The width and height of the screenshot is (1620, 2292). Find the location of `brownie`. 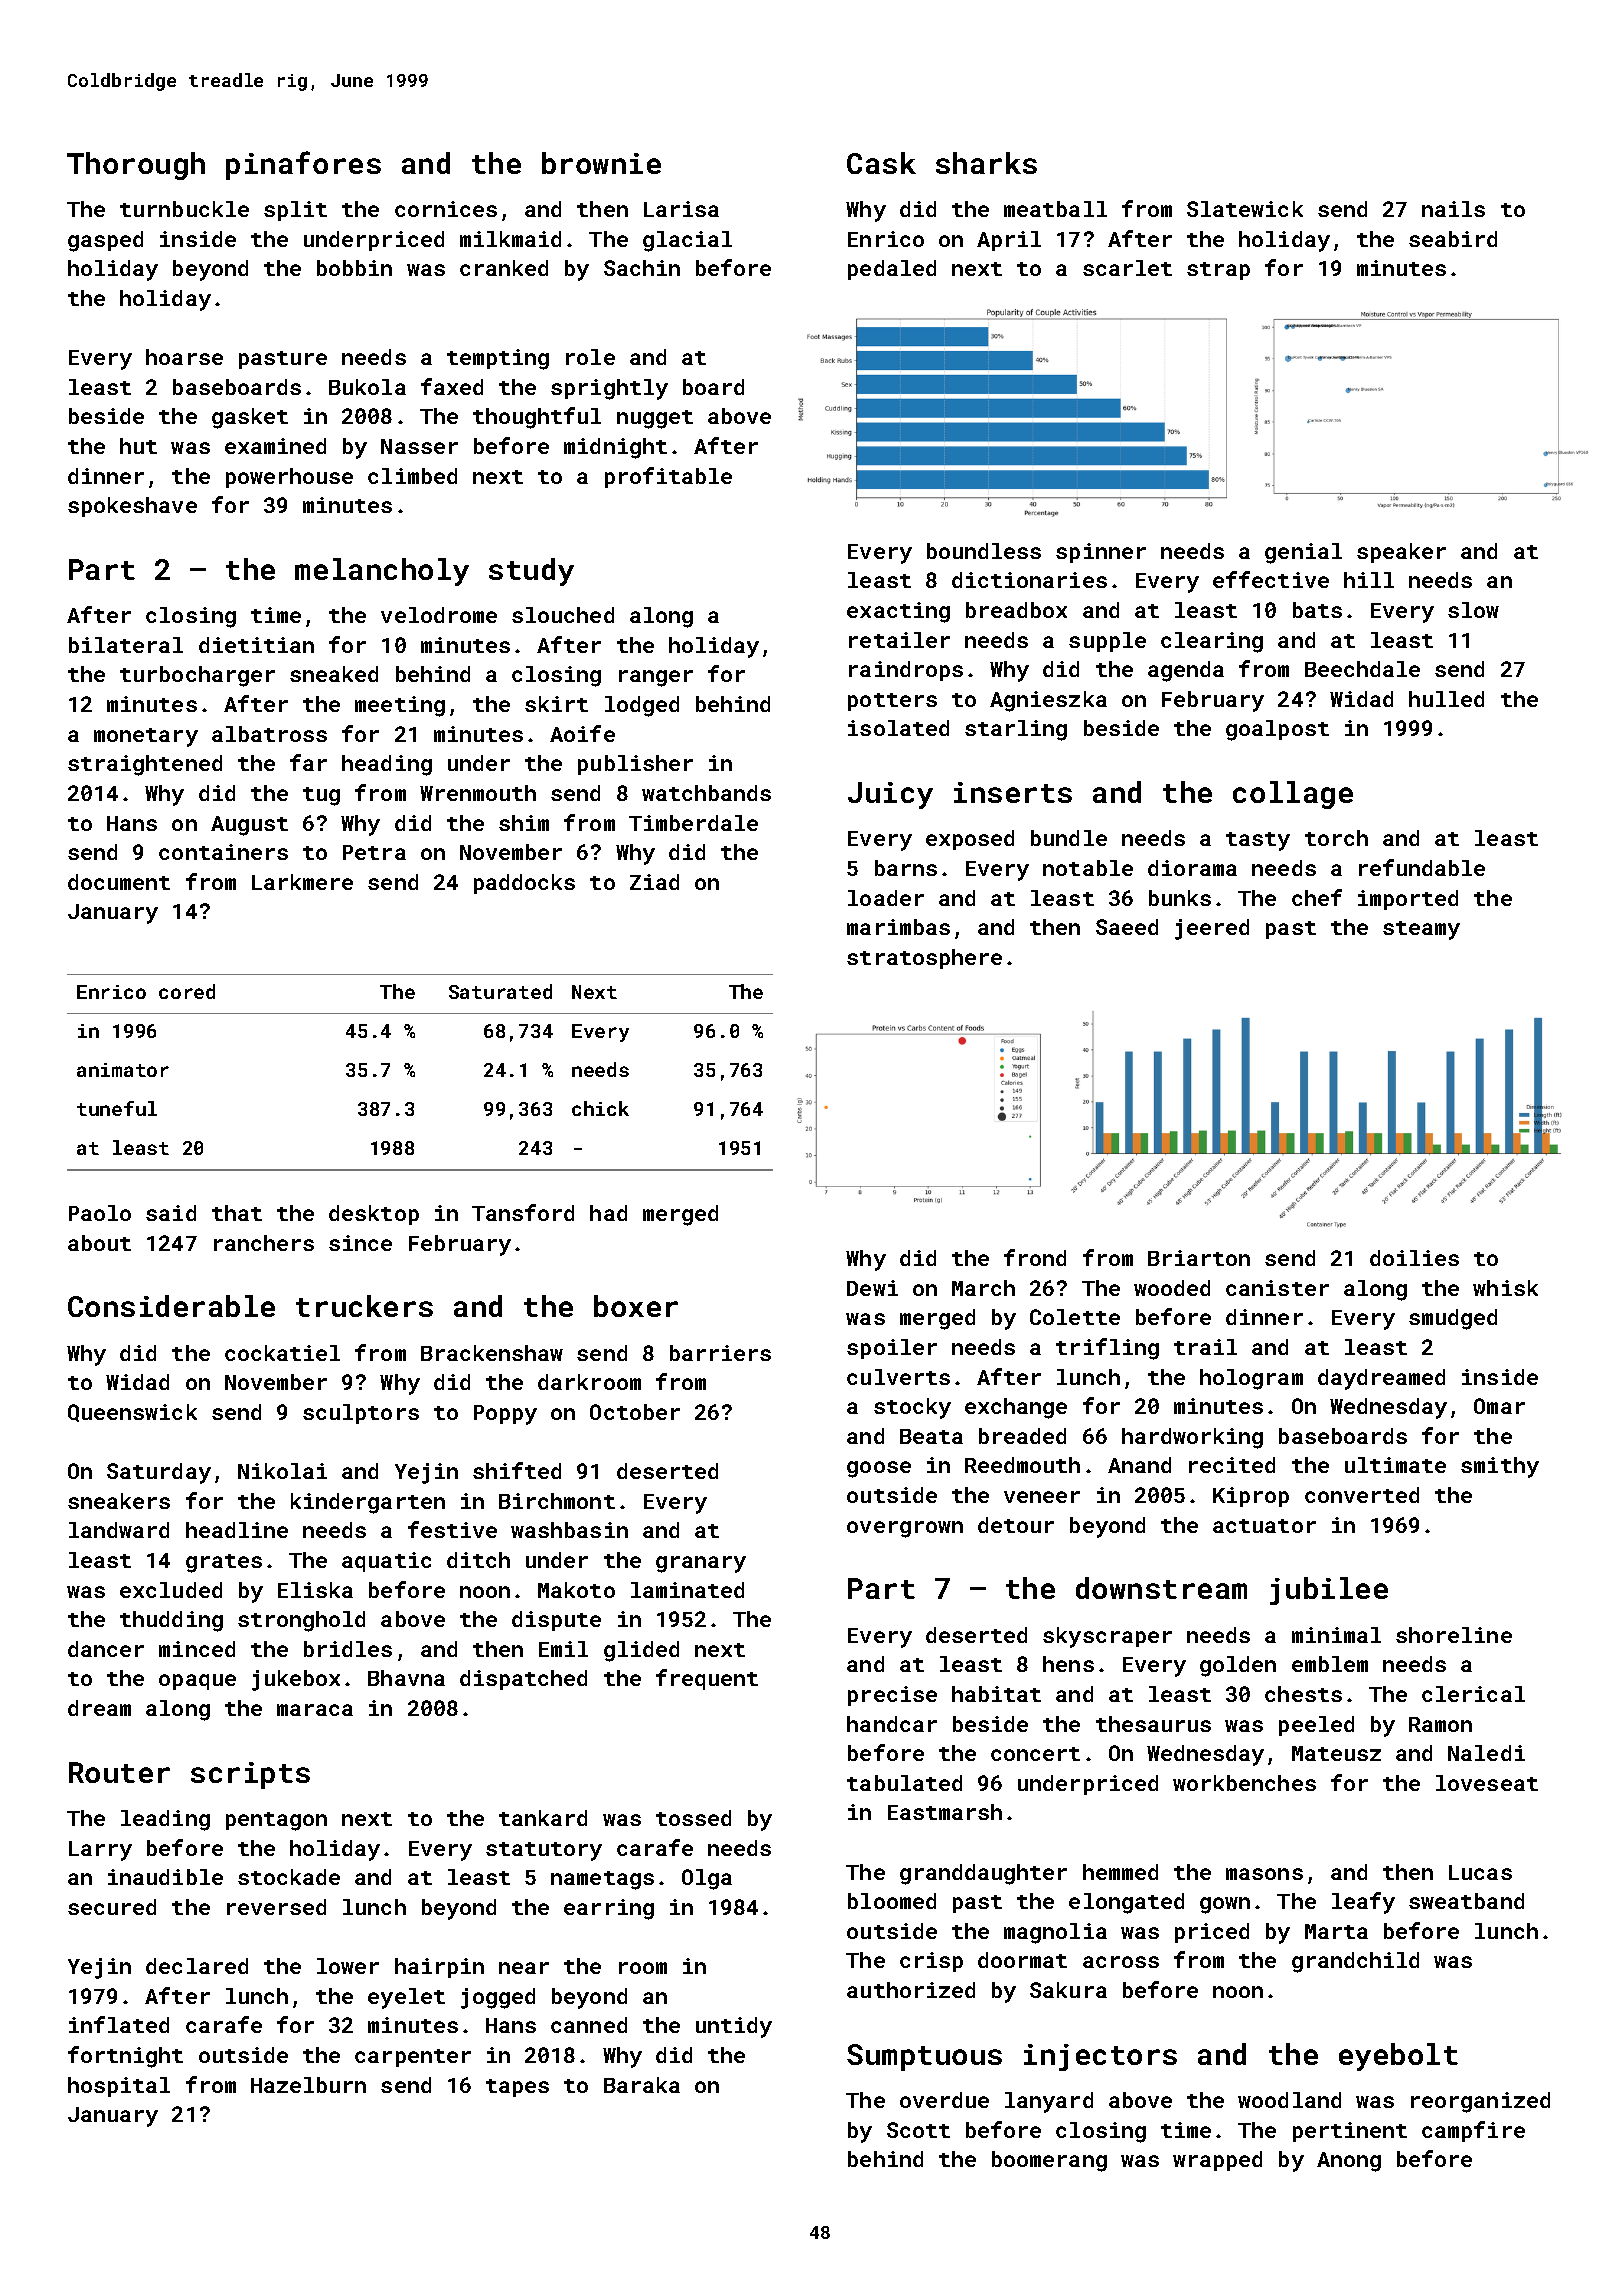

brownie is located at coordinates (601, 163).
